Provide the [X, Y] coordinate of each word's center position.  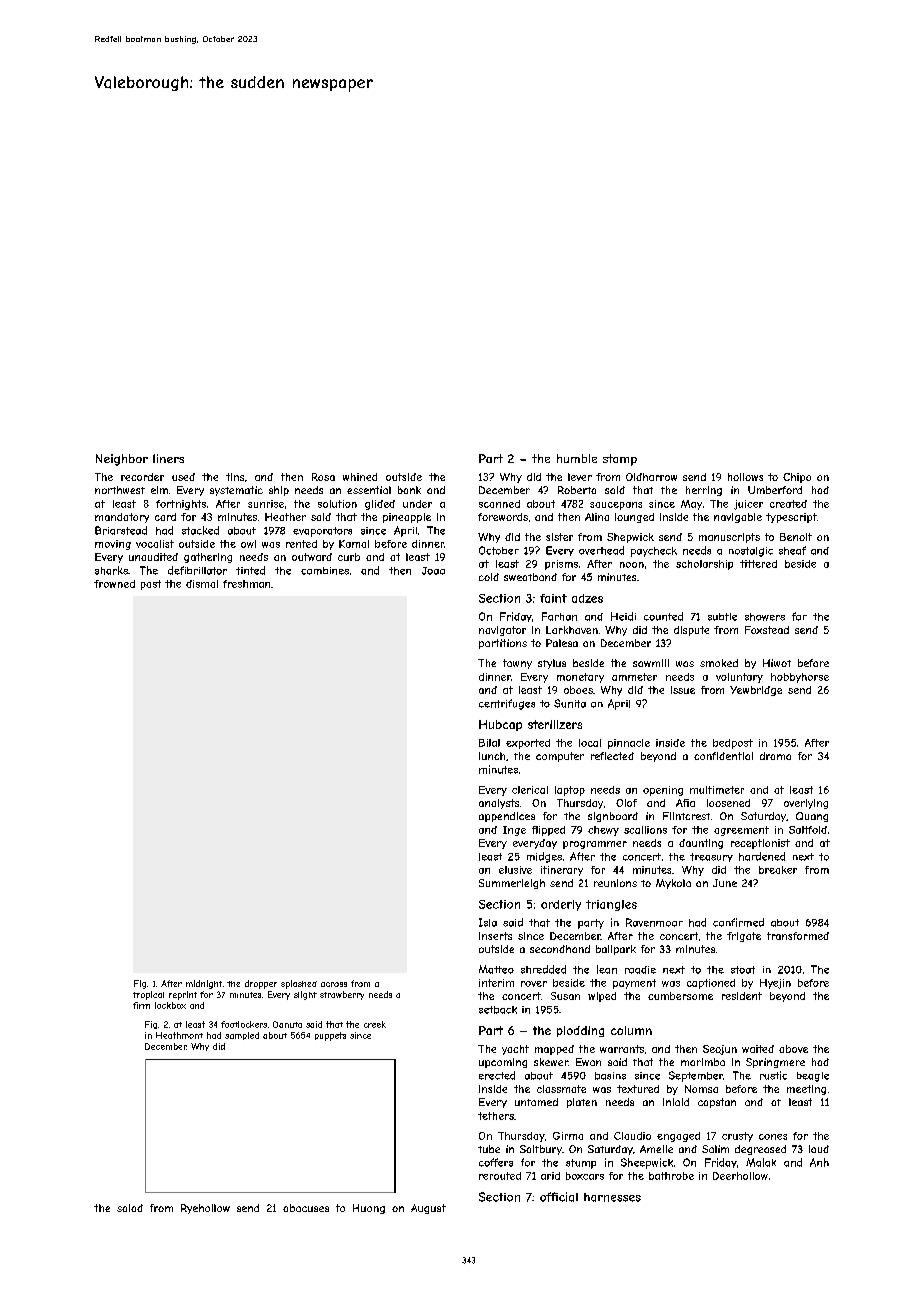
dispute [691, 631]
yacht [515, 1050]
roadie [640, 970]
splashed [299, 984]
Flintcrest [686, 816]
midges [544, 857]
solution [337, 504]
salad [130, 1208]
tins [235, 477]
